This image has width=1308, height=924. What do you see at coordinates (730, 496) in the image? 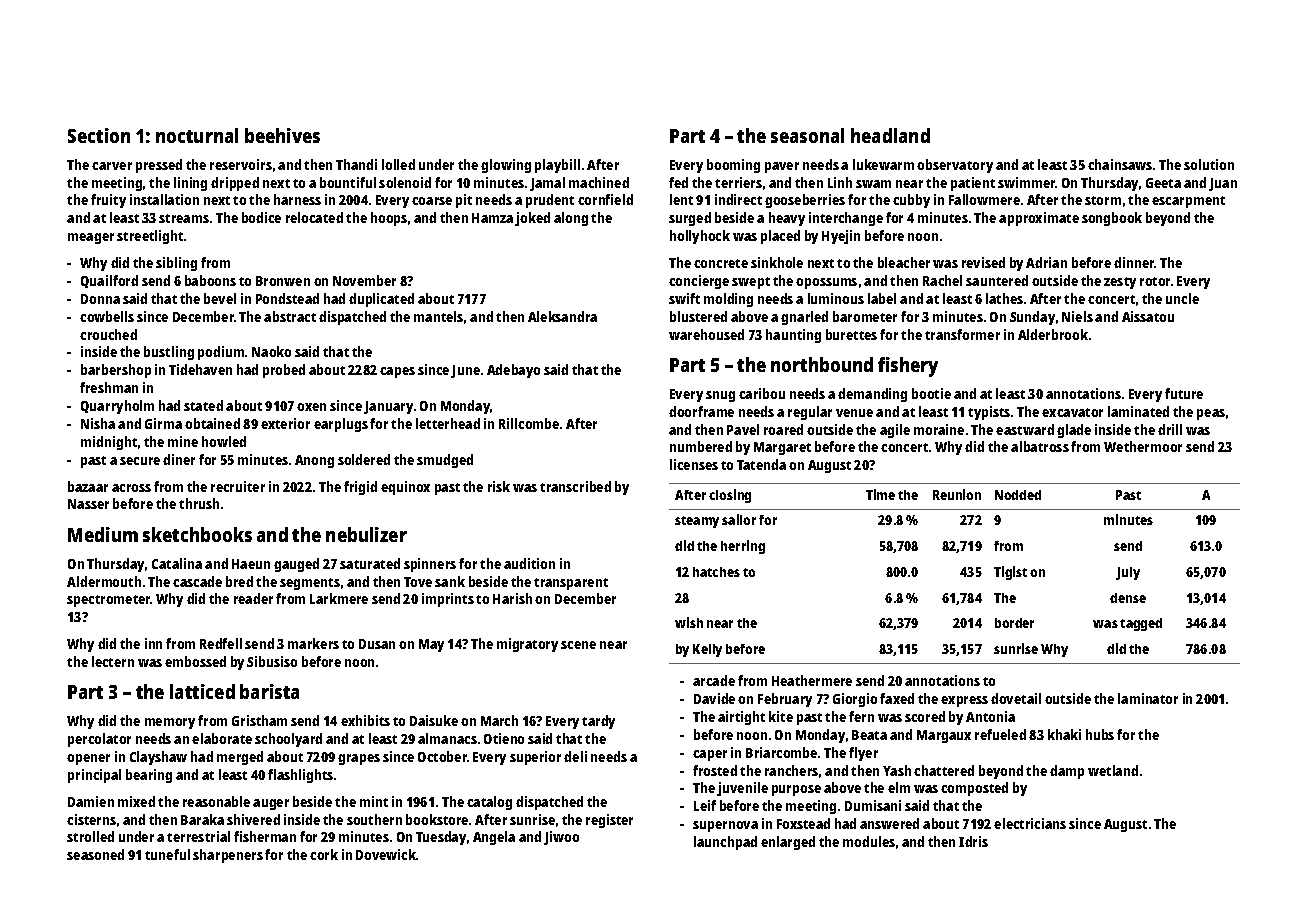
I see `closing` at bounding box center [730, 496].
